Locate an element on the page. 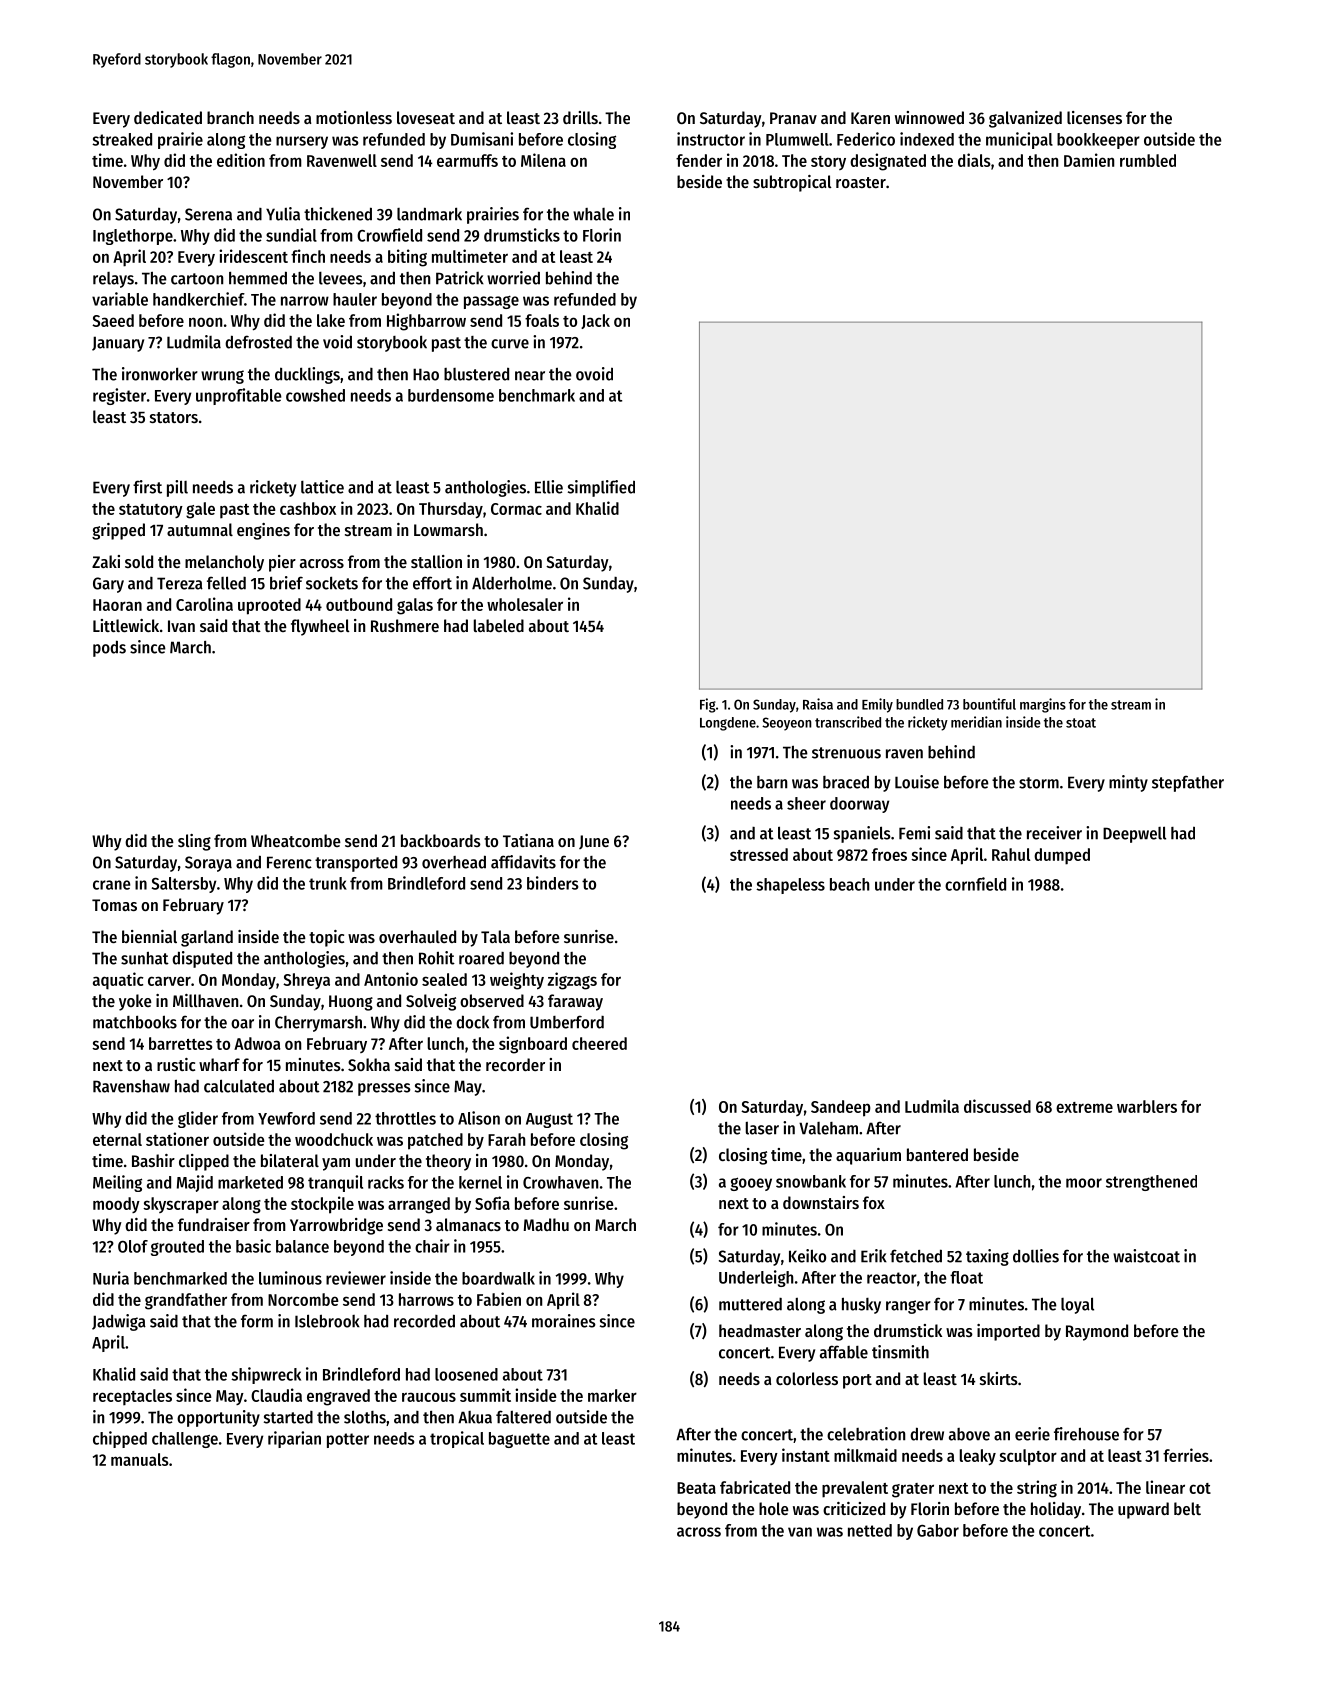  grouted is located at coordinates (177, 1248).
